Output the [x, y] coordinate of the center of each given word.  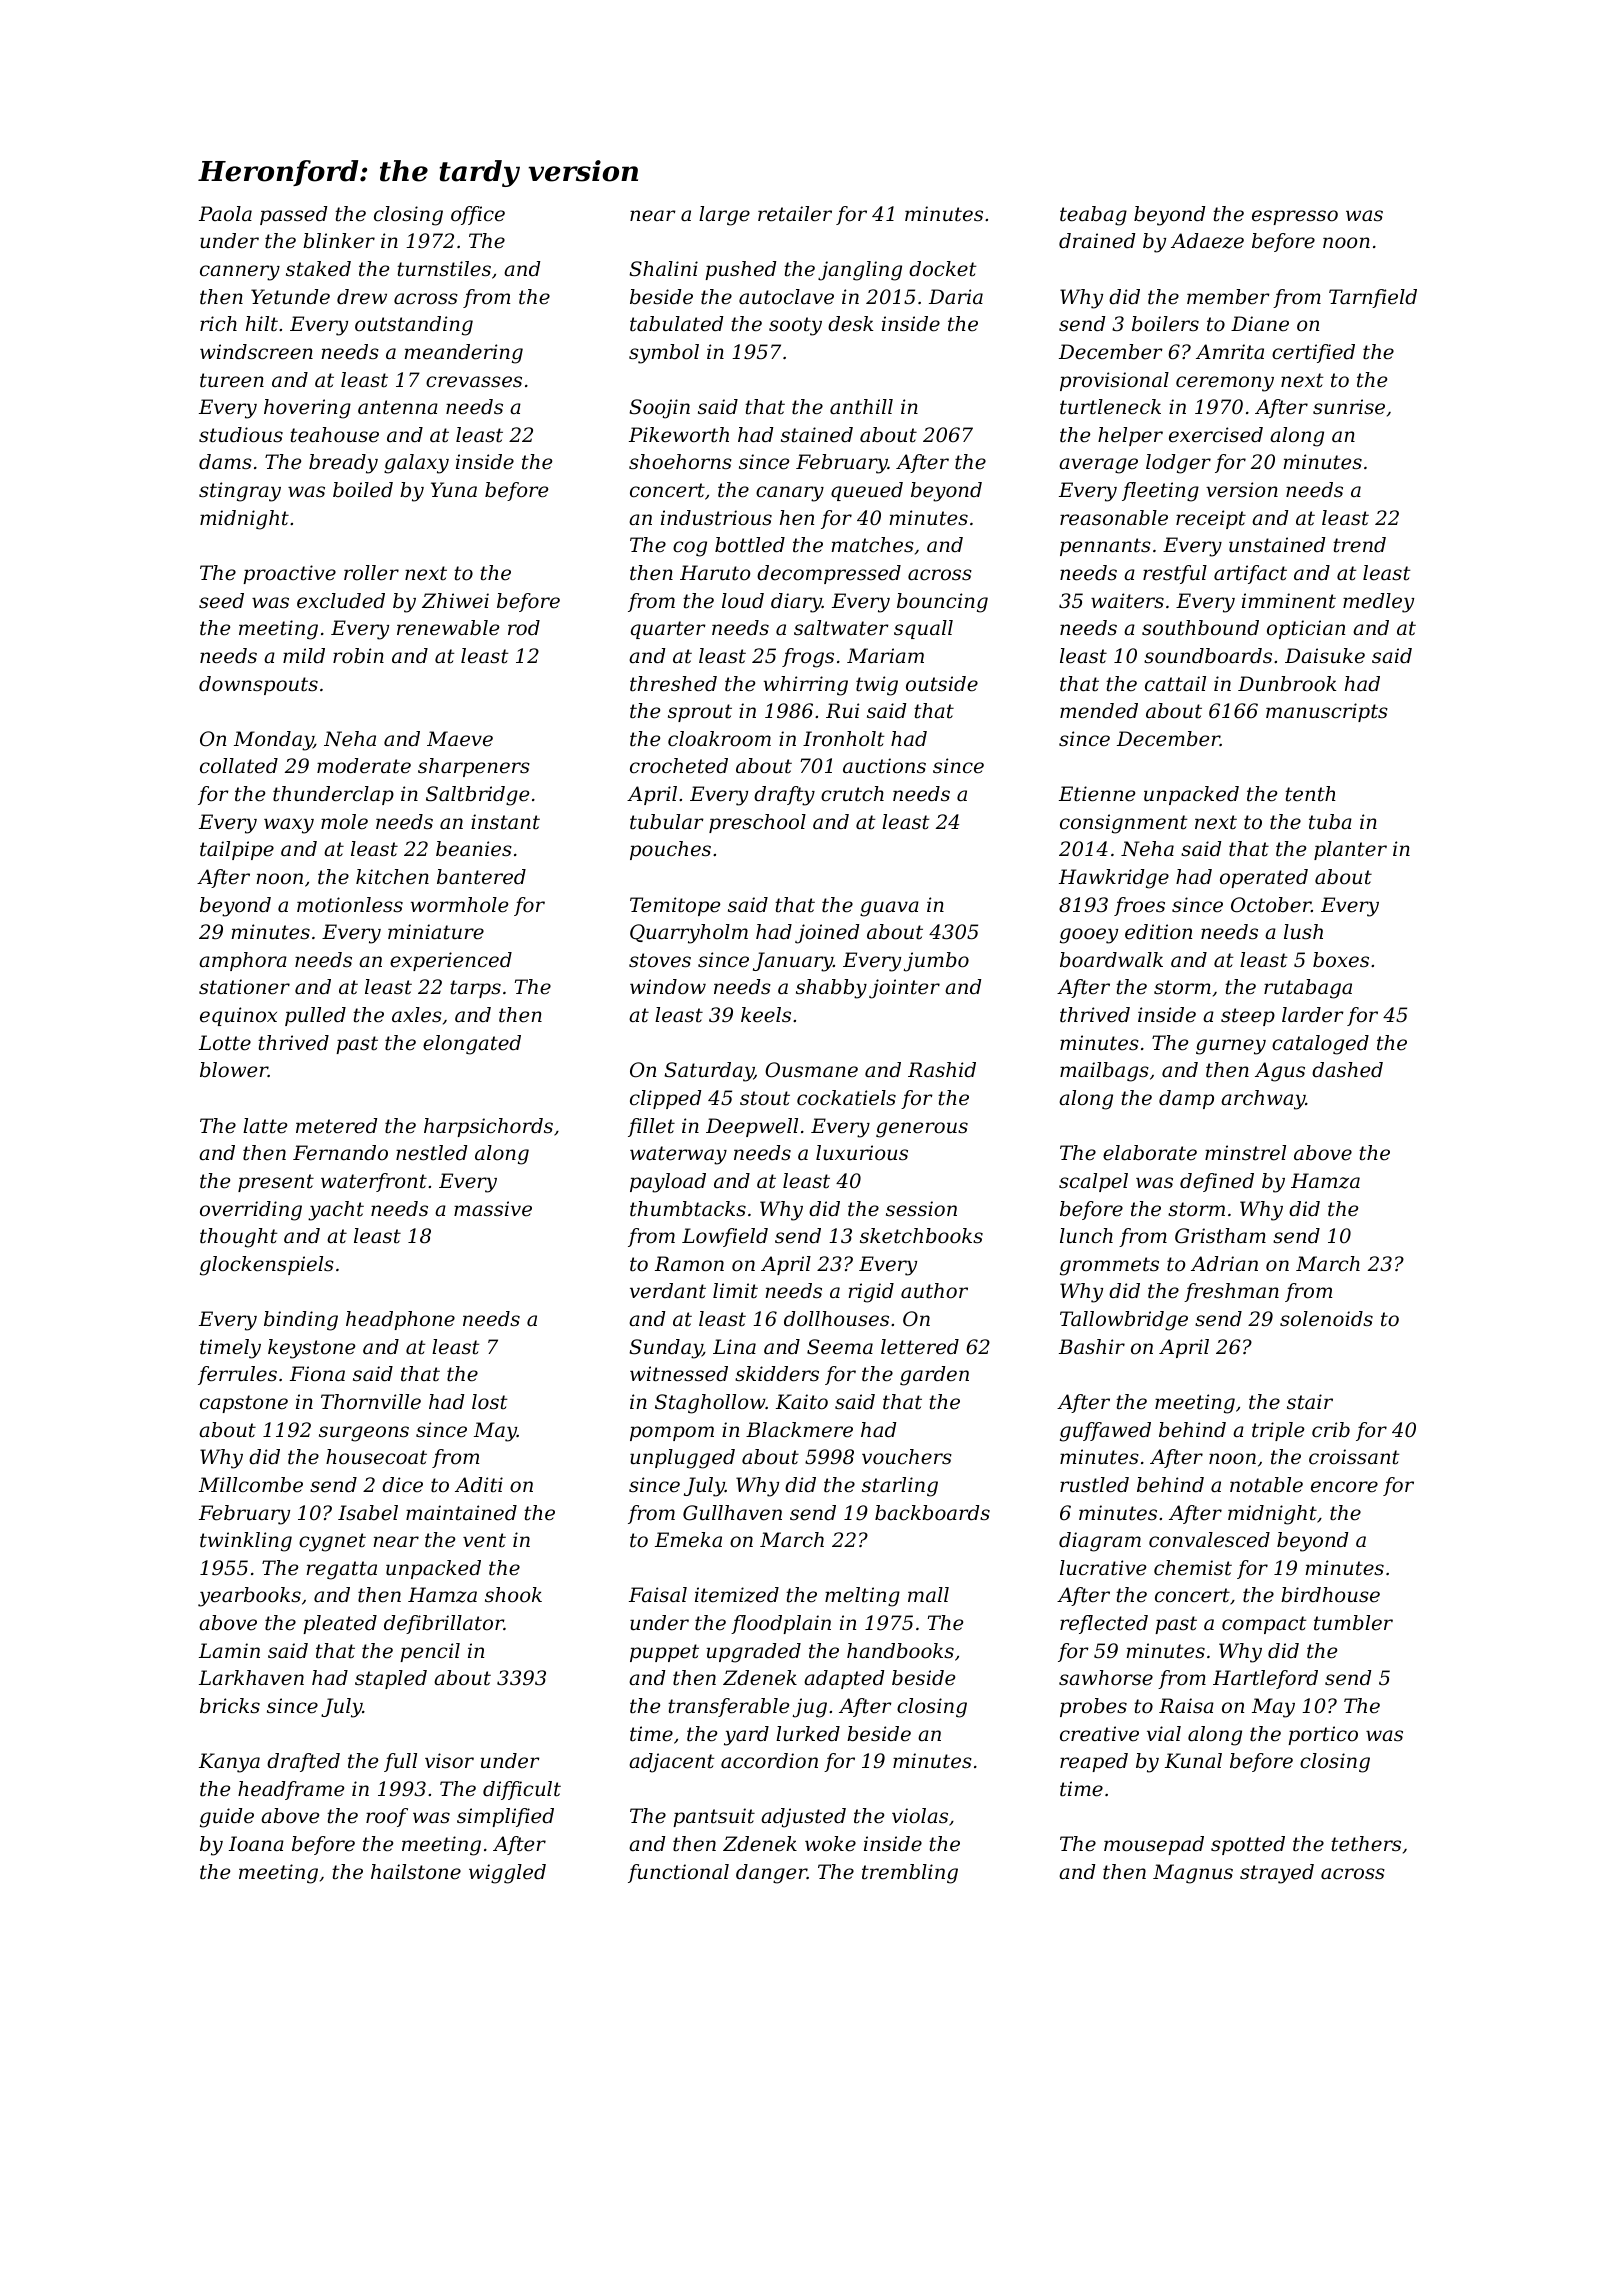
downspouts [258, 685]
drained [1097, 241]
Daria [956, 297]
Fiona [317, 1374]
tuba [1330, 822]
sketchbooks [921, 1236]
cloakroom [719, 739]
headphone [400, 1320]
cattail [1175, 684]
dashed [1347, 1070]
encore [1344, 1487]
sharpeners [474, 767]
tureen [232, 380]
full [400, 1762]
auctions [884, 766]
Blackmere [799, 1430]
